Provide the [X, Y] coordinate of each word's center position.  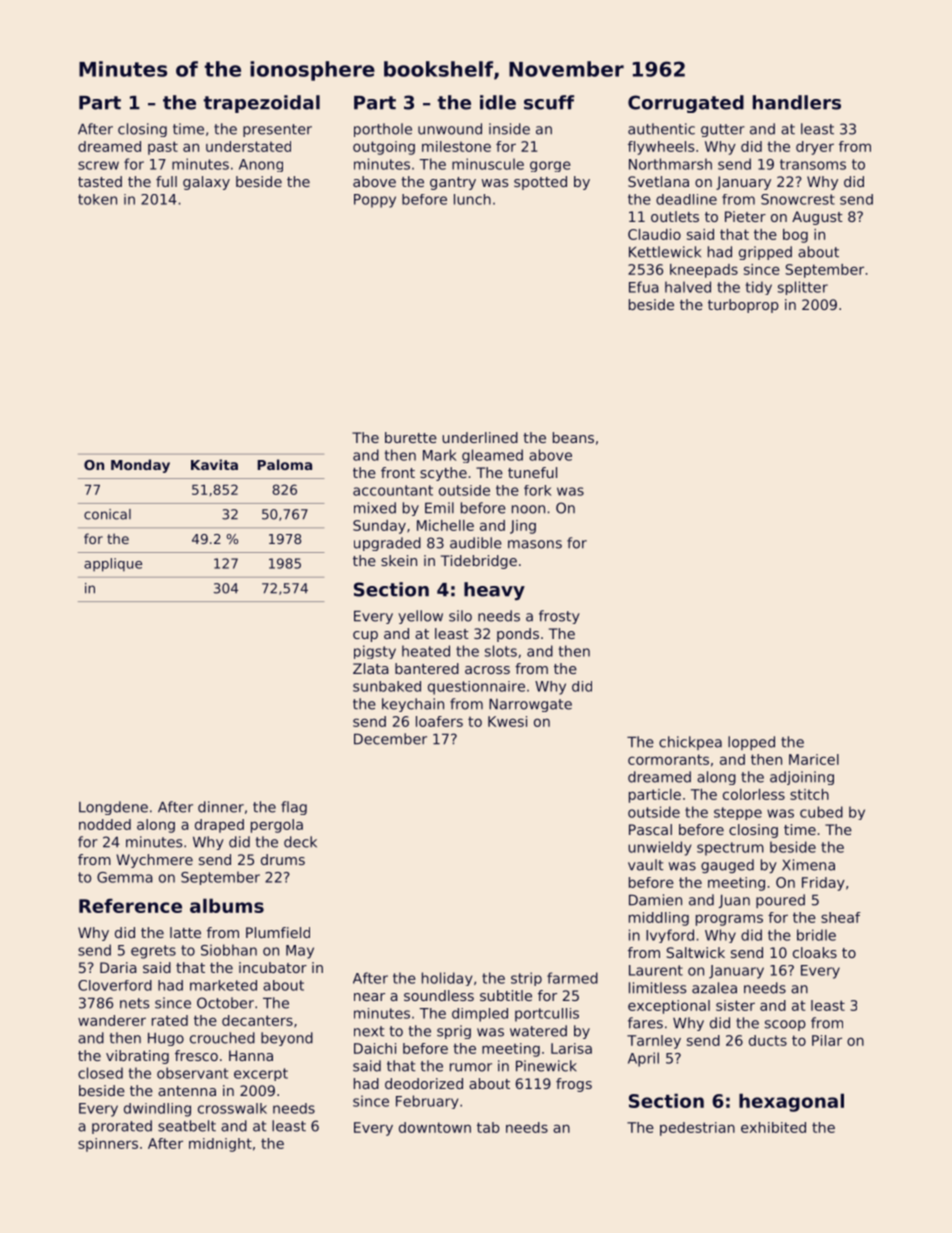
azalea [714, 988]
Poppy [375, 201]
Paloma [284, 464]
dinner [221, 807]
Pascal [650, 829]
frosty [559, 617]
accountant [393, 490]
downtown [435, 1127]
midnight [220, 1145]
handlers [797, 102]
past [163, 148]
